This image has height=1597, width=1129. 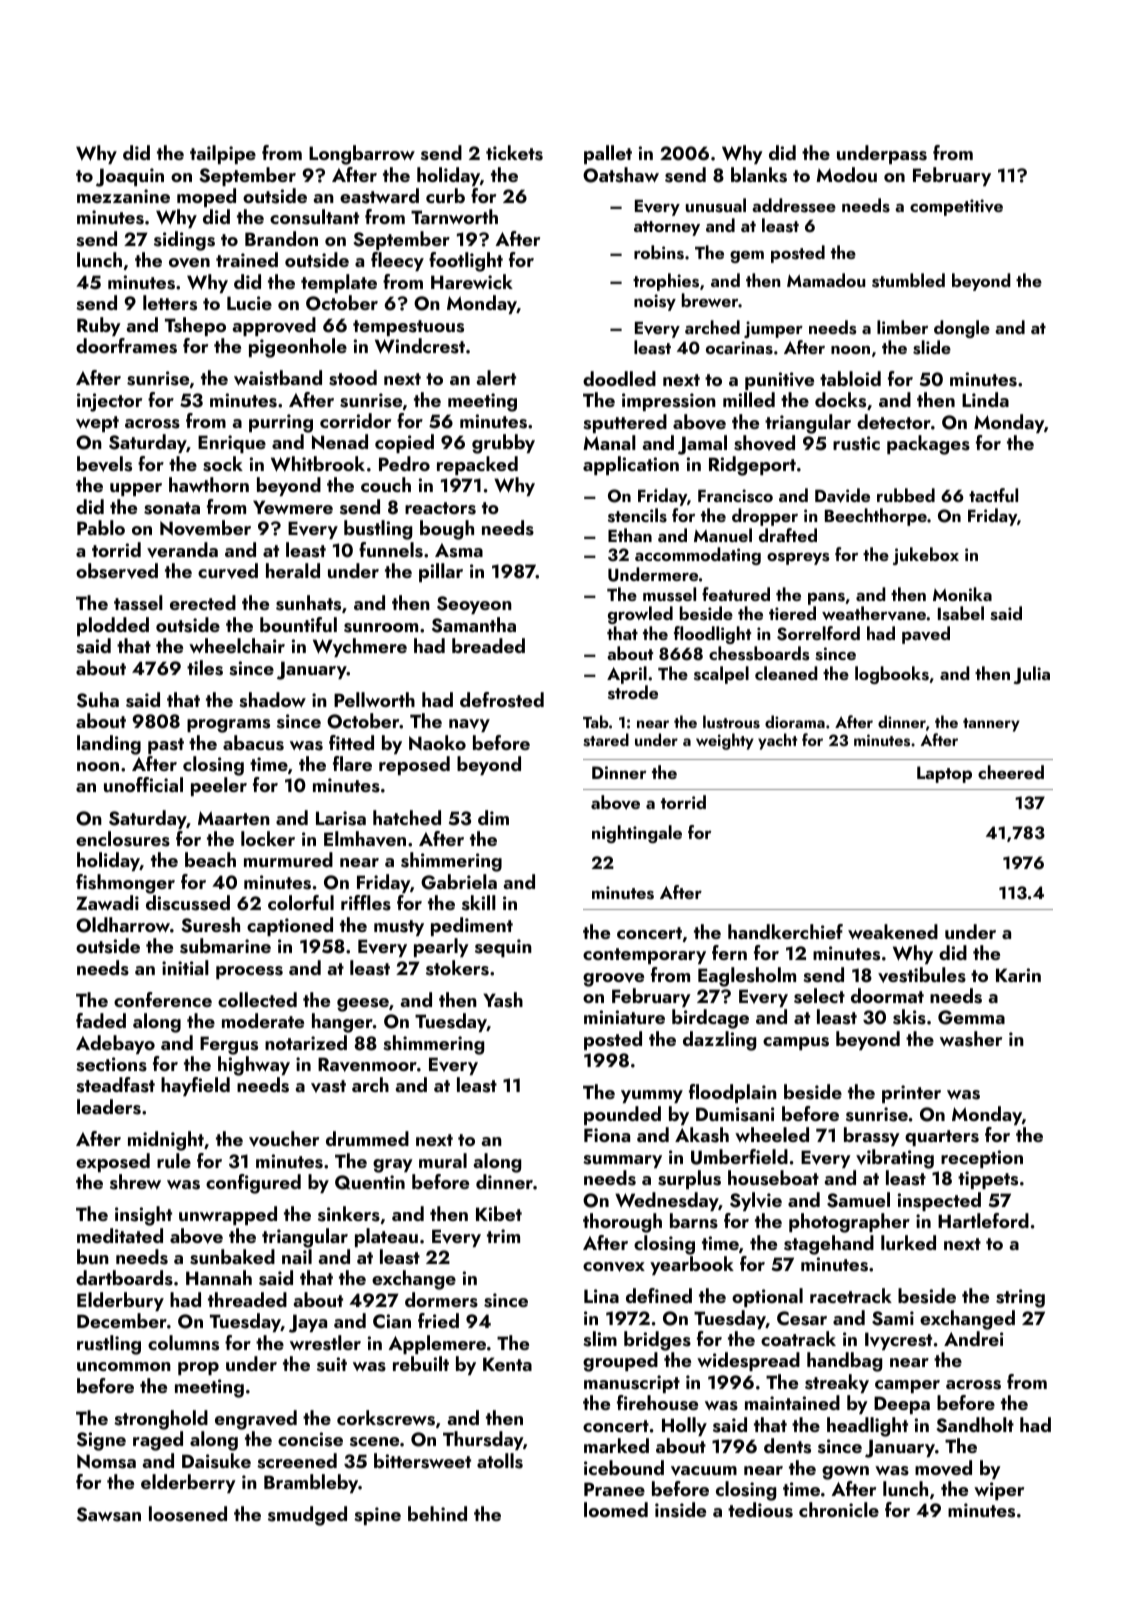 What do you see at coordinates (307, 1516) in the image?
I see `smudged` at bounding box center [307, 1516].
